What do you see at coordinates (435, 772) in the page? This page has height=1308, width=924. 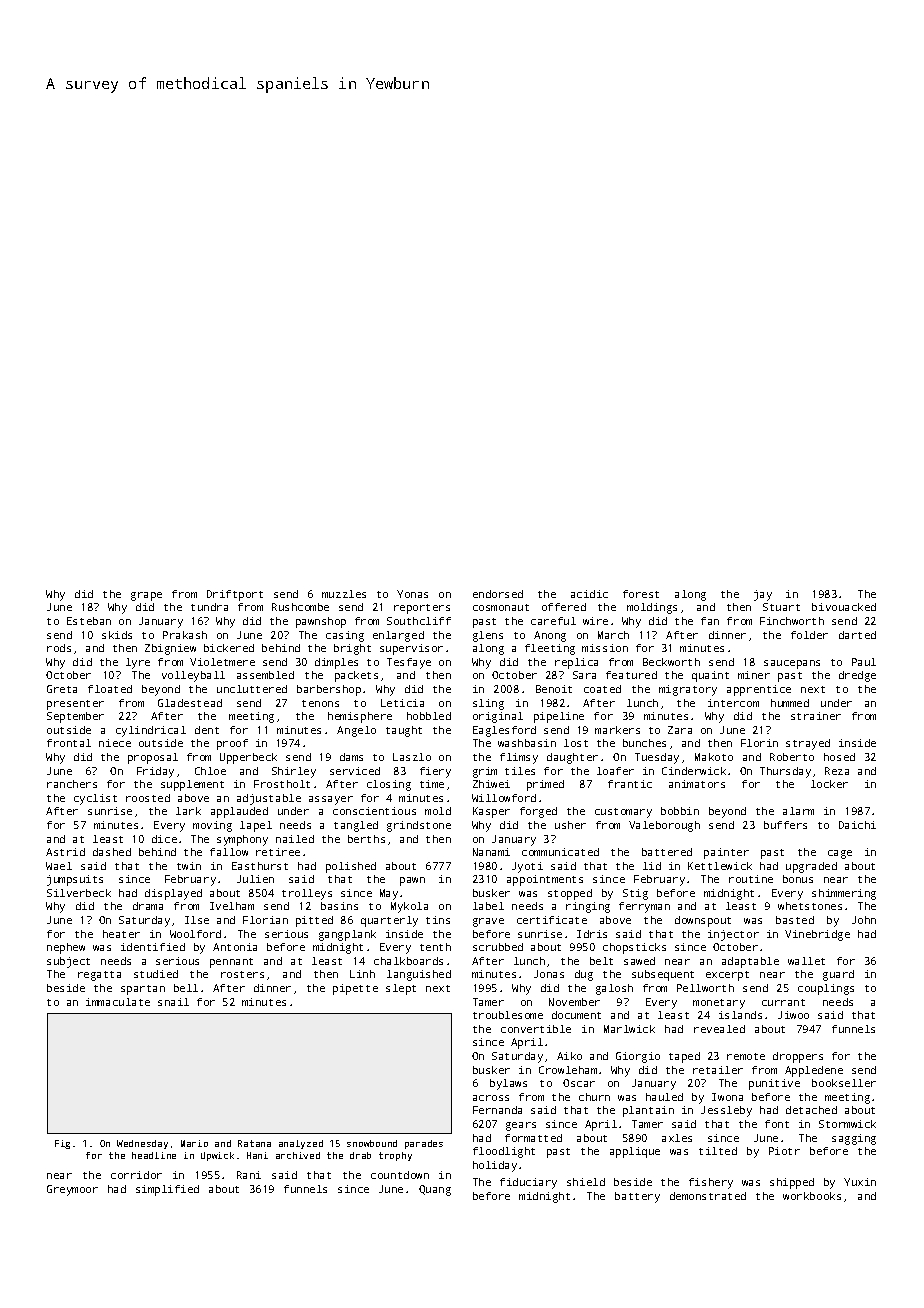 I see `fiery` at bounding box center [435, 772].
